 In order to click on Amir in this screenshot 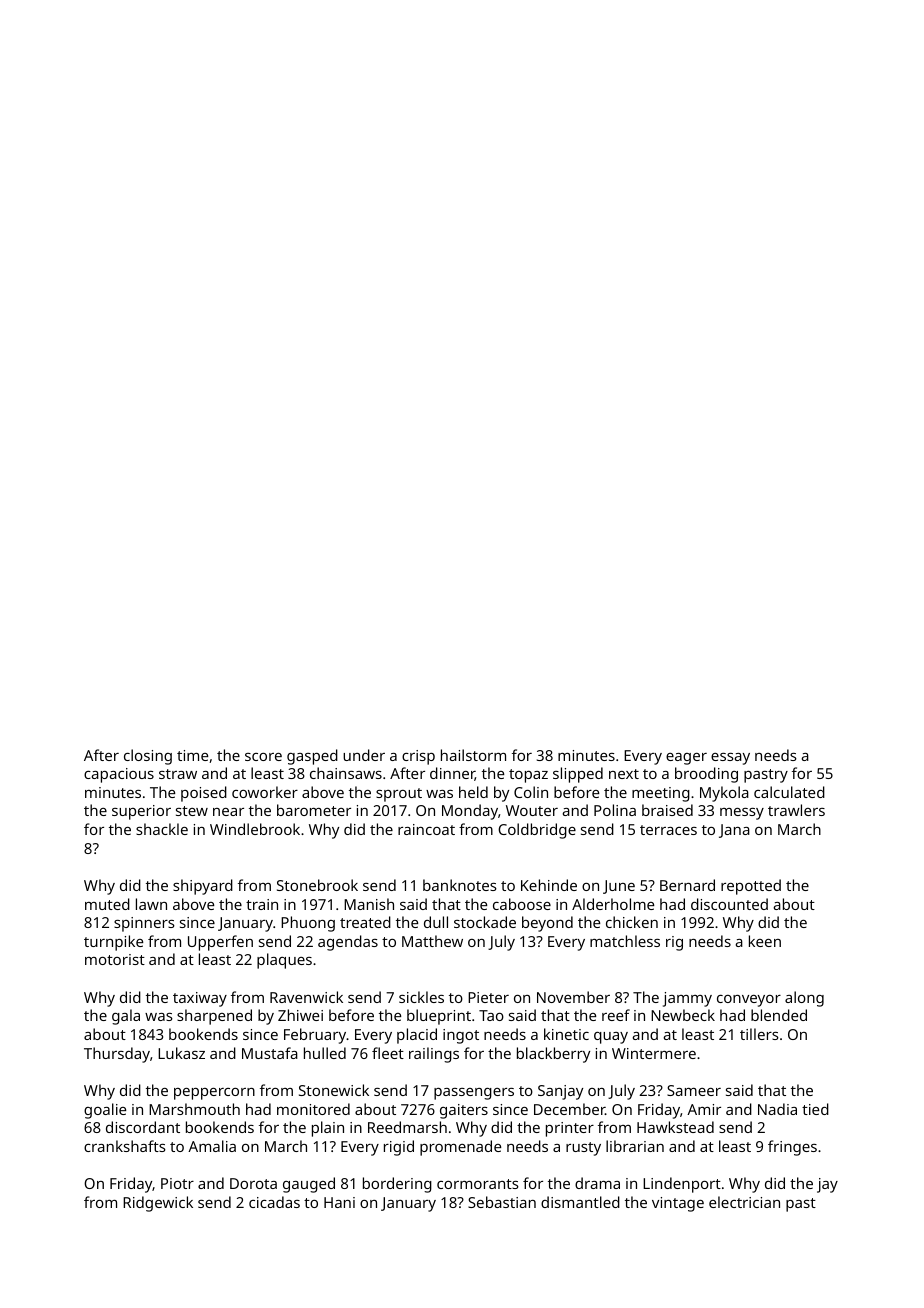, I will do `click(704, 1109)`.
